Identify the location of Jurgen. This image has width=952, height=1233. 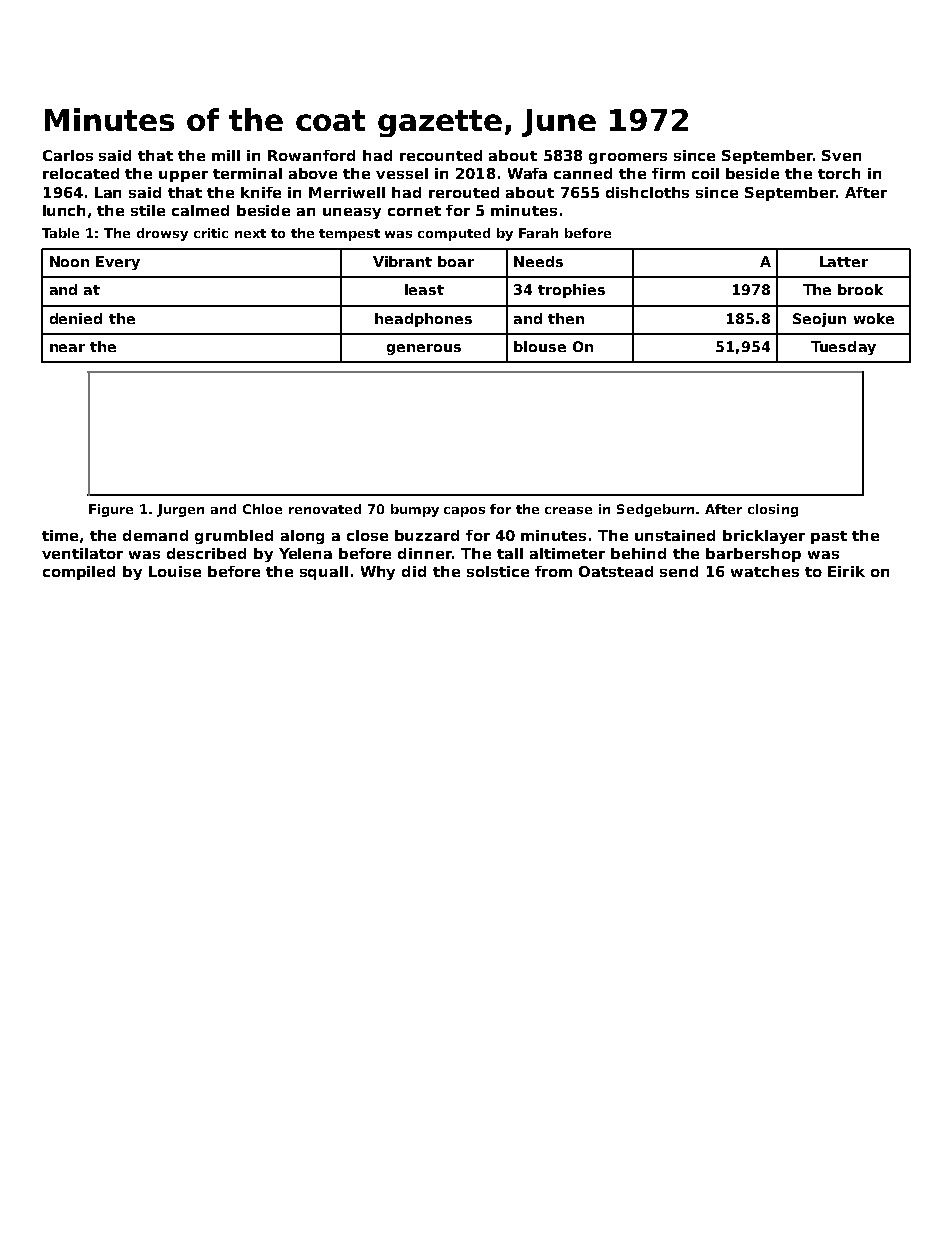
(180, 510).
